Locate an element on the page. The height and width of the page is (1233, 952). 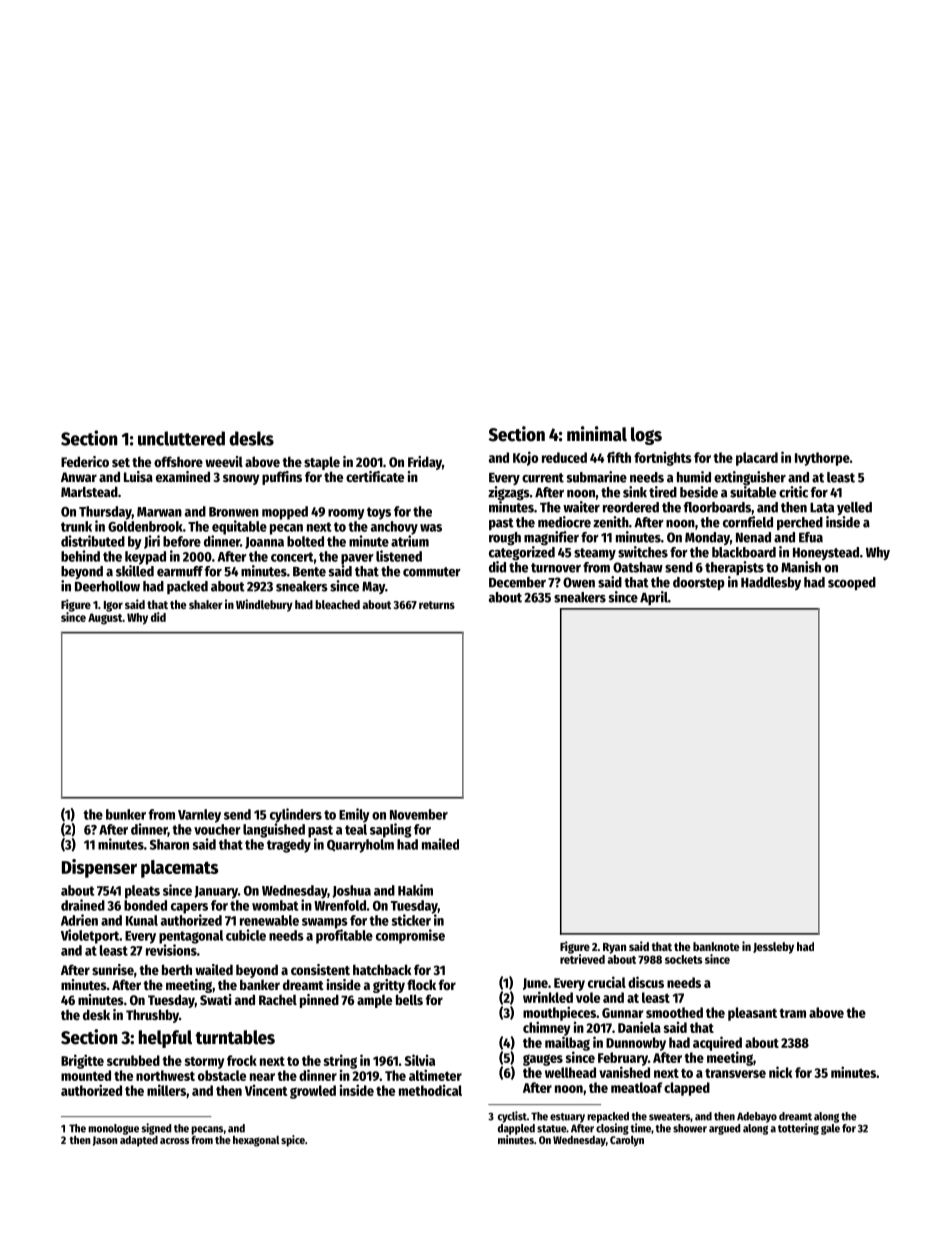
Ivythorpe is located at coordinates (822, 459).
